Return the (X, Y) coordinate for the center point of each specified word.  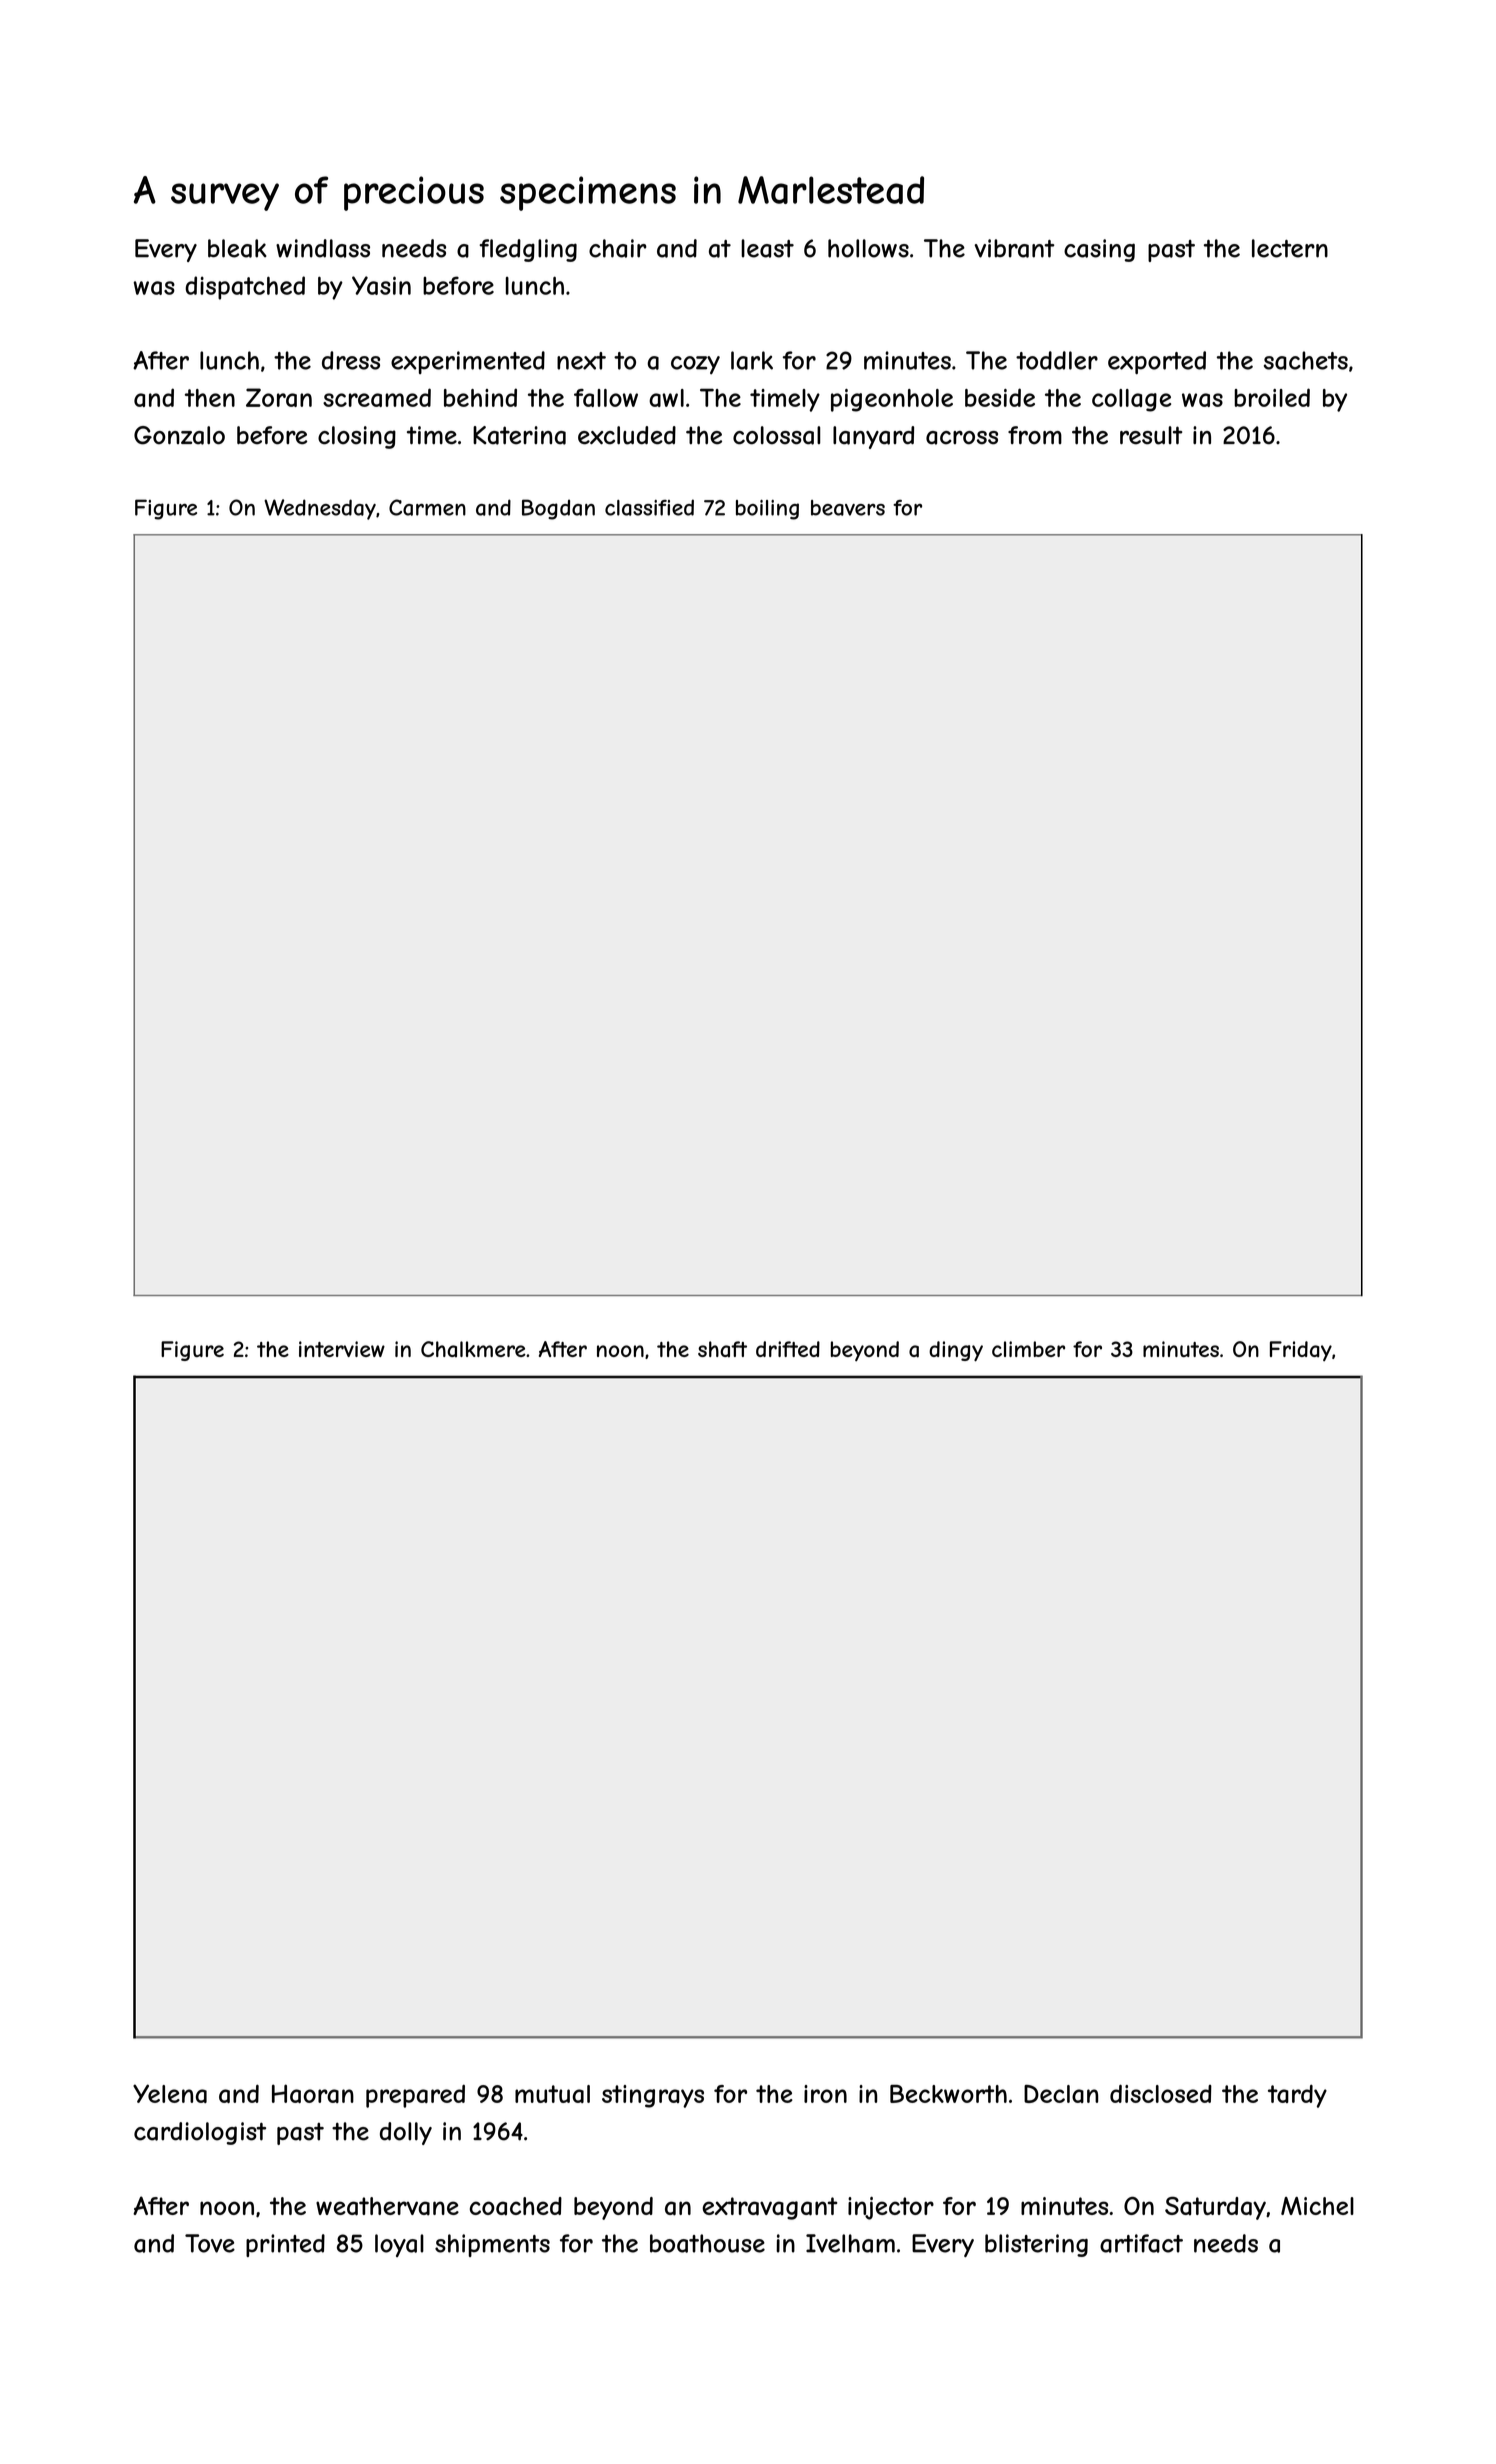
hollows (868, 248)
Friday (1301, 1351)
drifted (788, 1349)
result (1151, 435)
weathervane (387, 2206)
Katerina (519, 435)
